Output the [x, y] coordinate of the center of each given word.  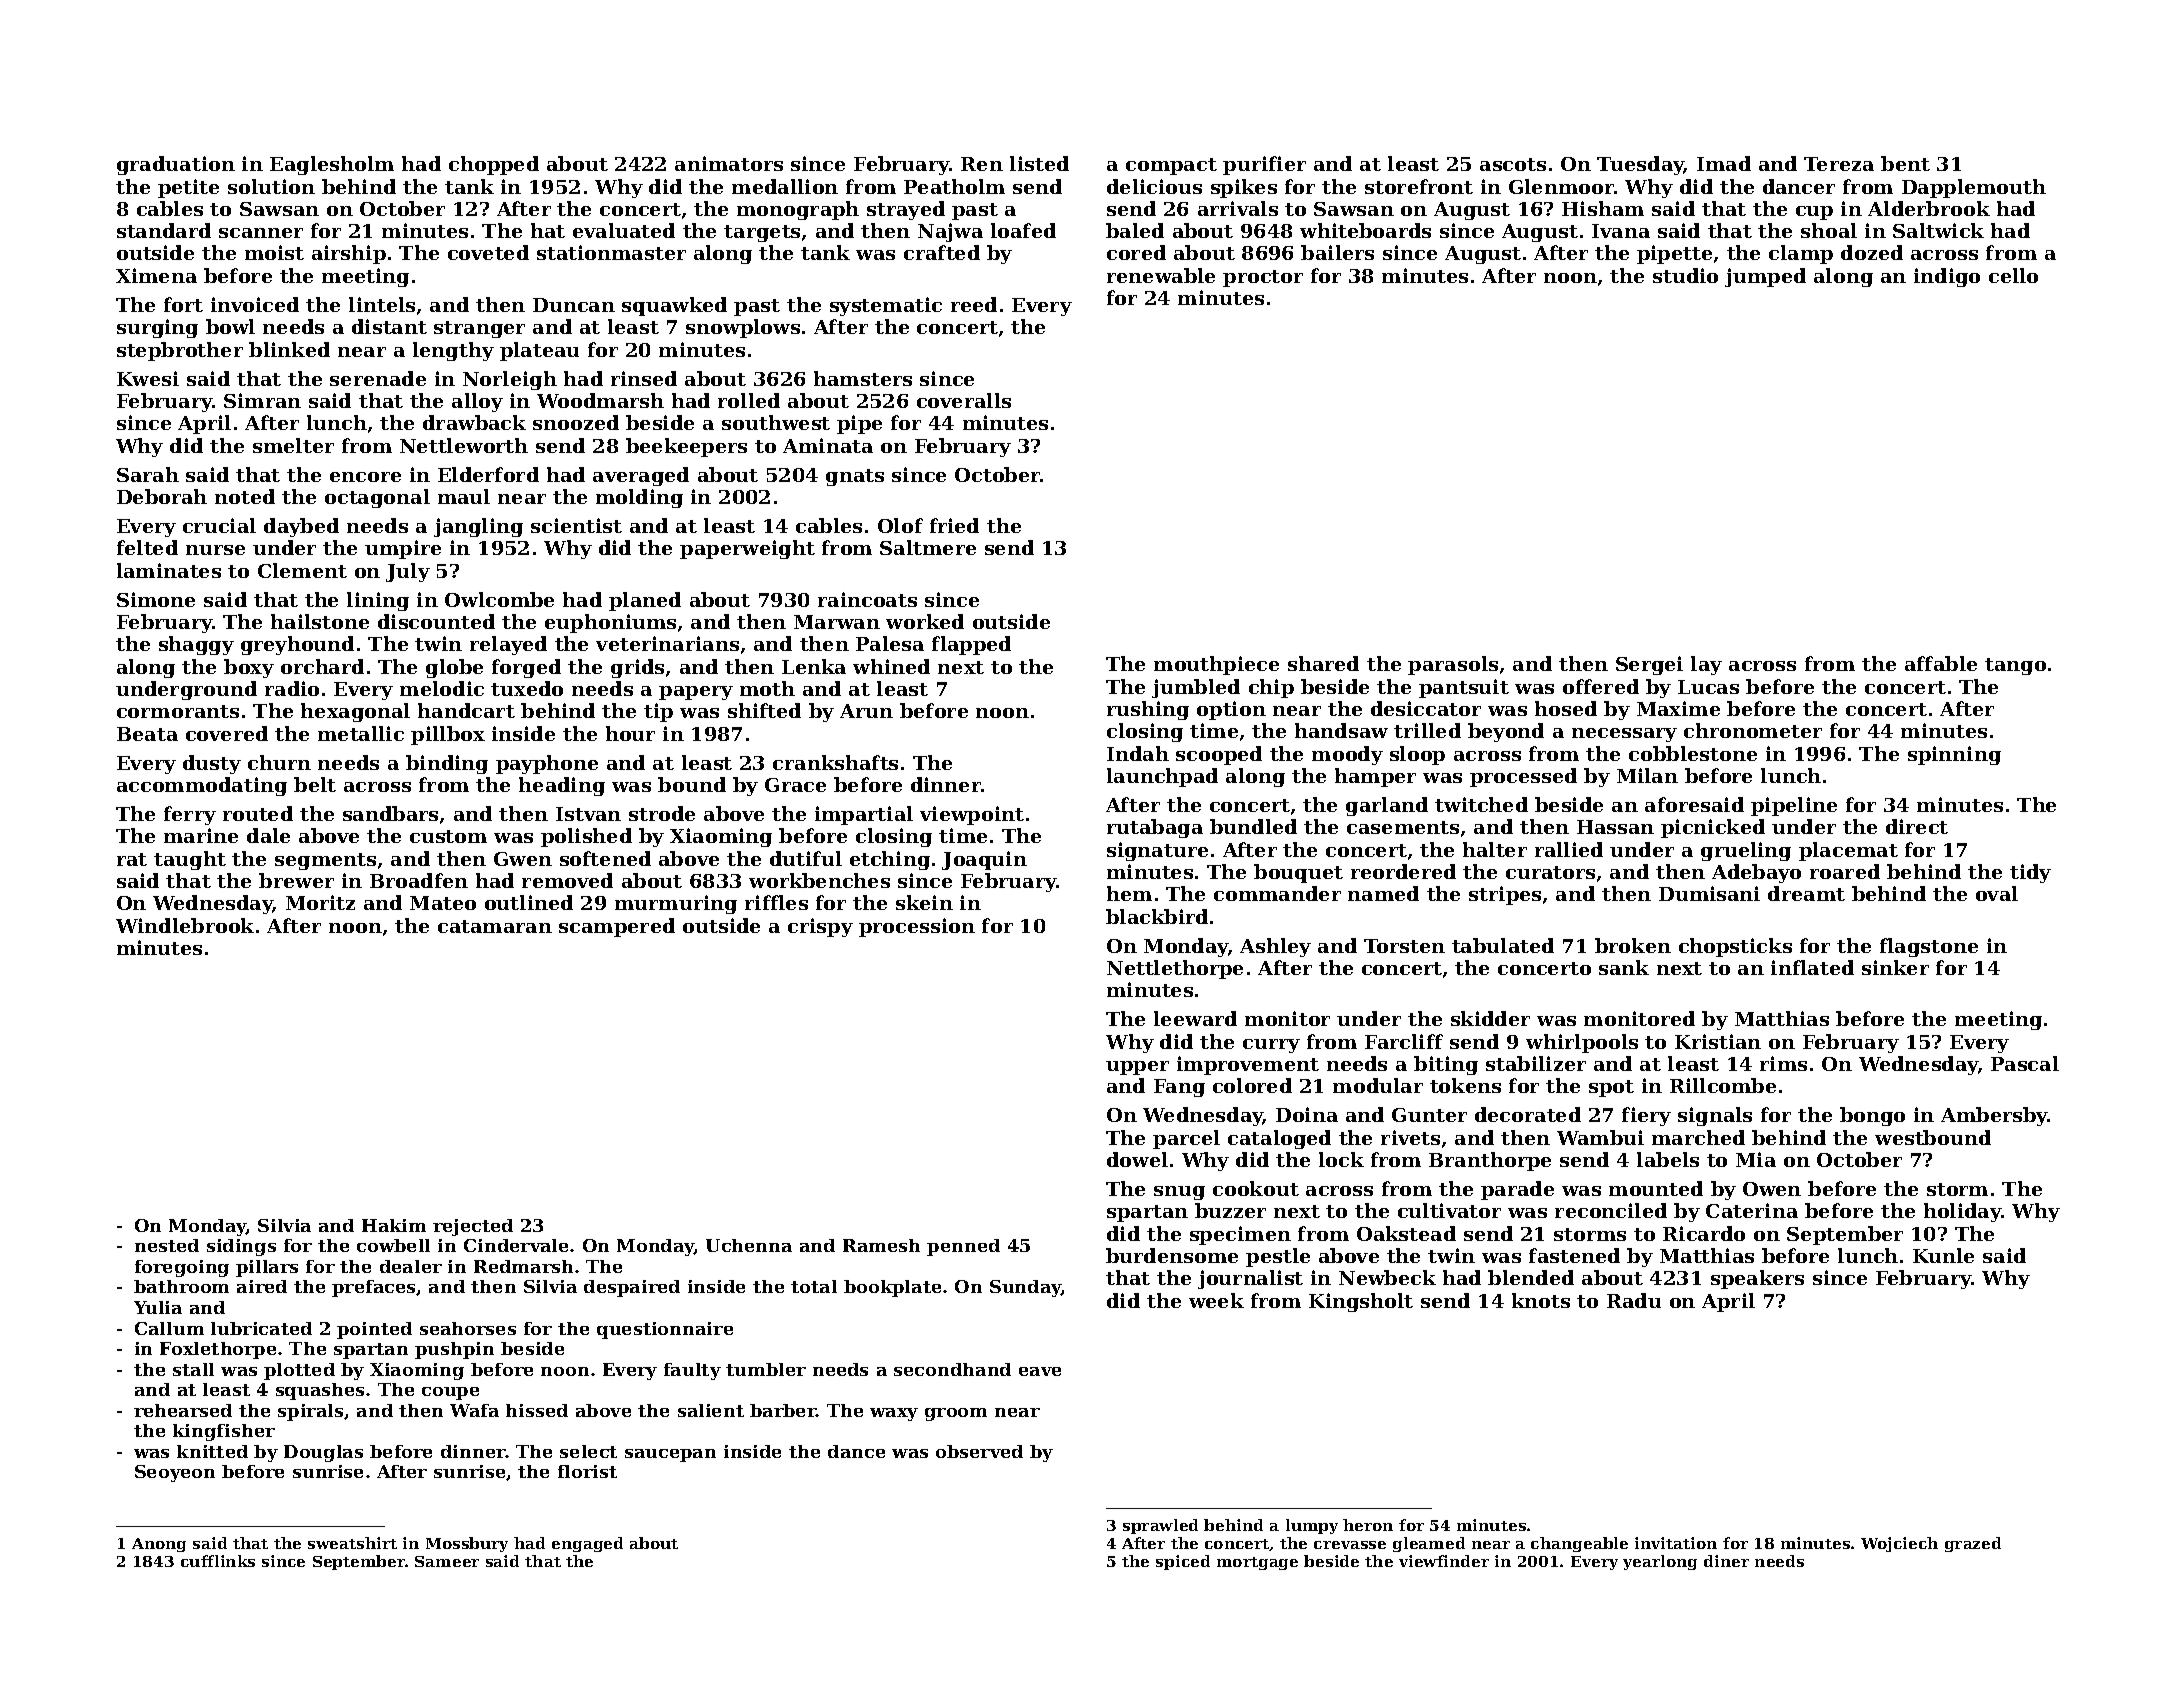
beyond [1506, 732]
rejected [473, 1227]
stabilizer [1536, 1063]
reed [974, 304]
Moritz [320, 902]
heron [1368, 1525]
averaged [641, 476]
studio [1685, 275]
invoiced [255, 304]
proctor [1263, 278]
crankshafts [835, 762]
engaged [587, 1544]
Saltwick [1938, 230]
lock [1341, 1159]
